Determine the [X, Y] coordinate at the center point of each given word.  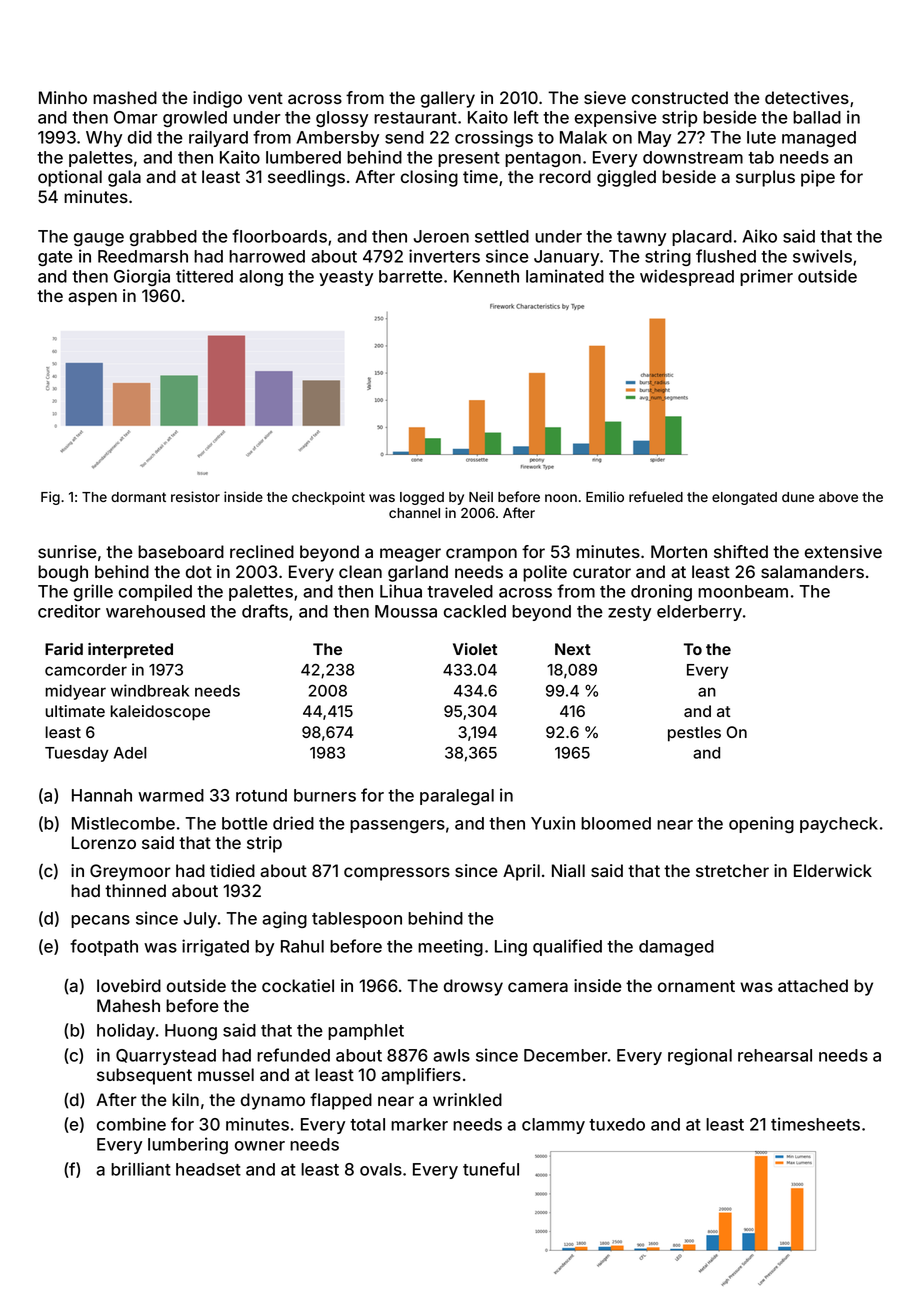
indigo [217, 99]
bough [63, 573]
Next [573, 649]
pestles [694, 734]
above [838, 497]
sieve [605, 97]
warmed [171, 795]
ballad [817, 117]
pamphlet [366, 1032]
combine [131, 1124]
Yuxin [553, 823]
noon [561, 498]
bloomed [616, 823]
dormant [138, 497]
